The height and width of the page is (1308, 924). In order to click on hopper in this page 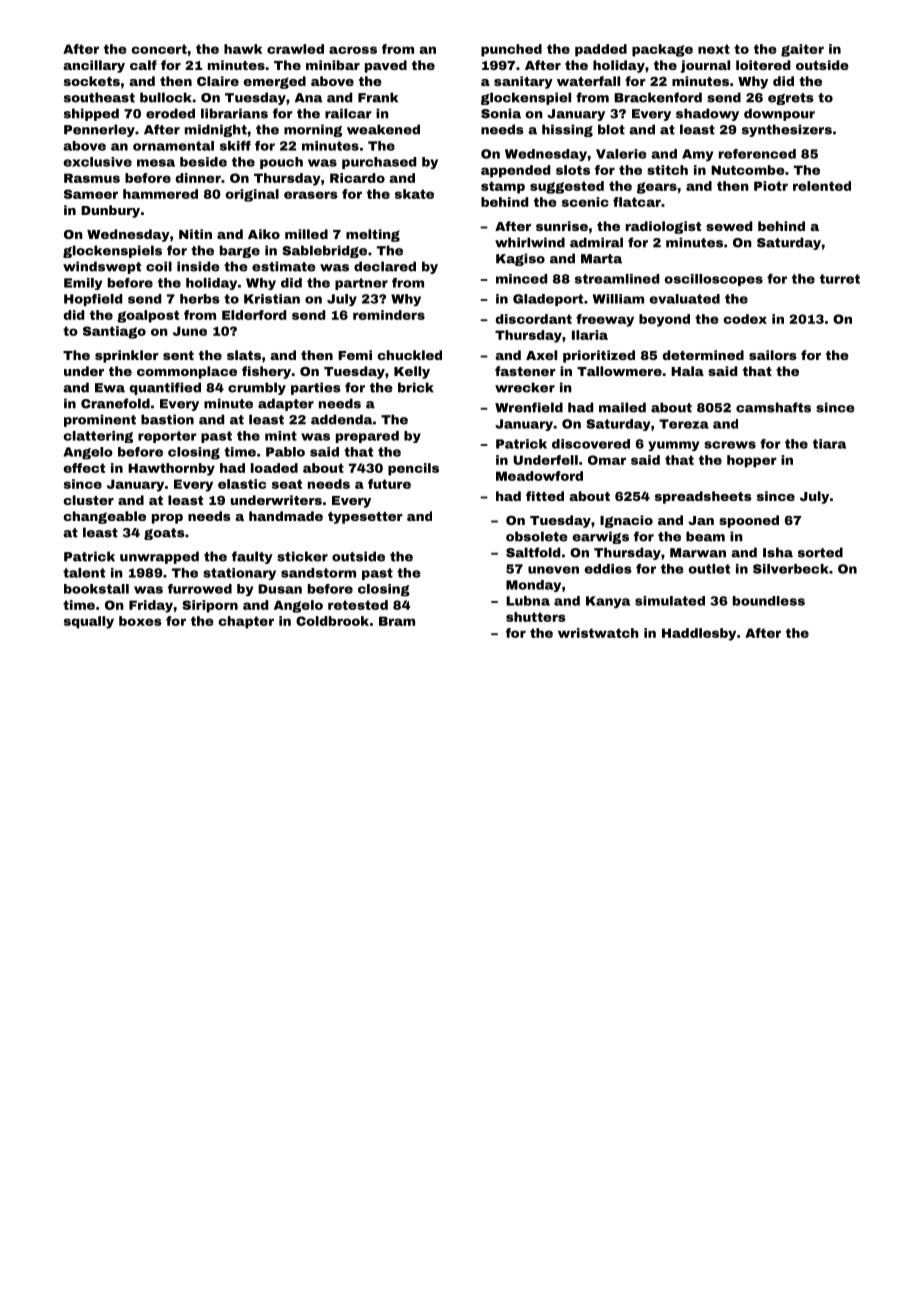, I will do `click(752, 461)`.
